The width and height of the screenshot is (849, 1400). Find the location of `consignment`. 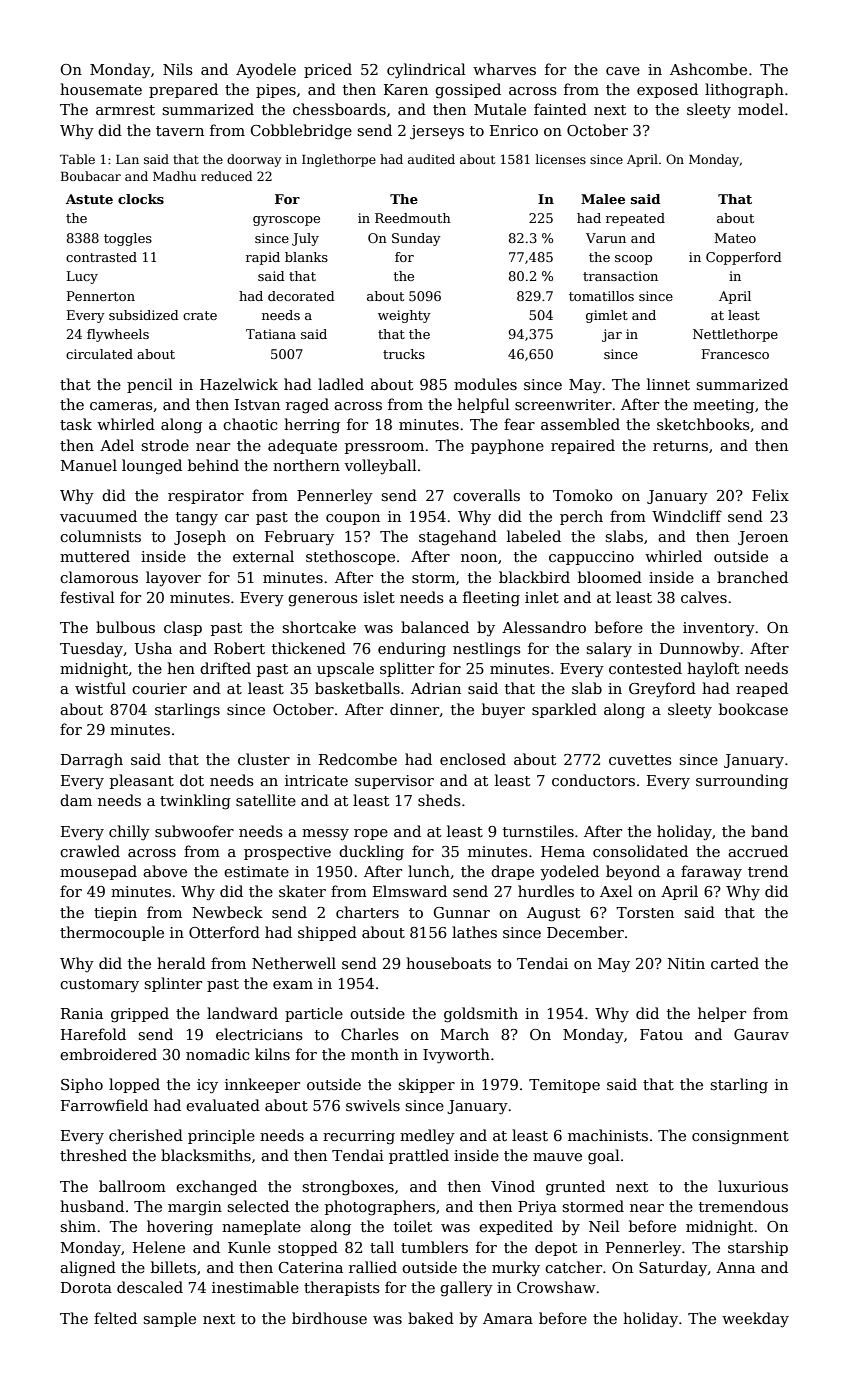

consignment is located at coordinates (740, 1137).
